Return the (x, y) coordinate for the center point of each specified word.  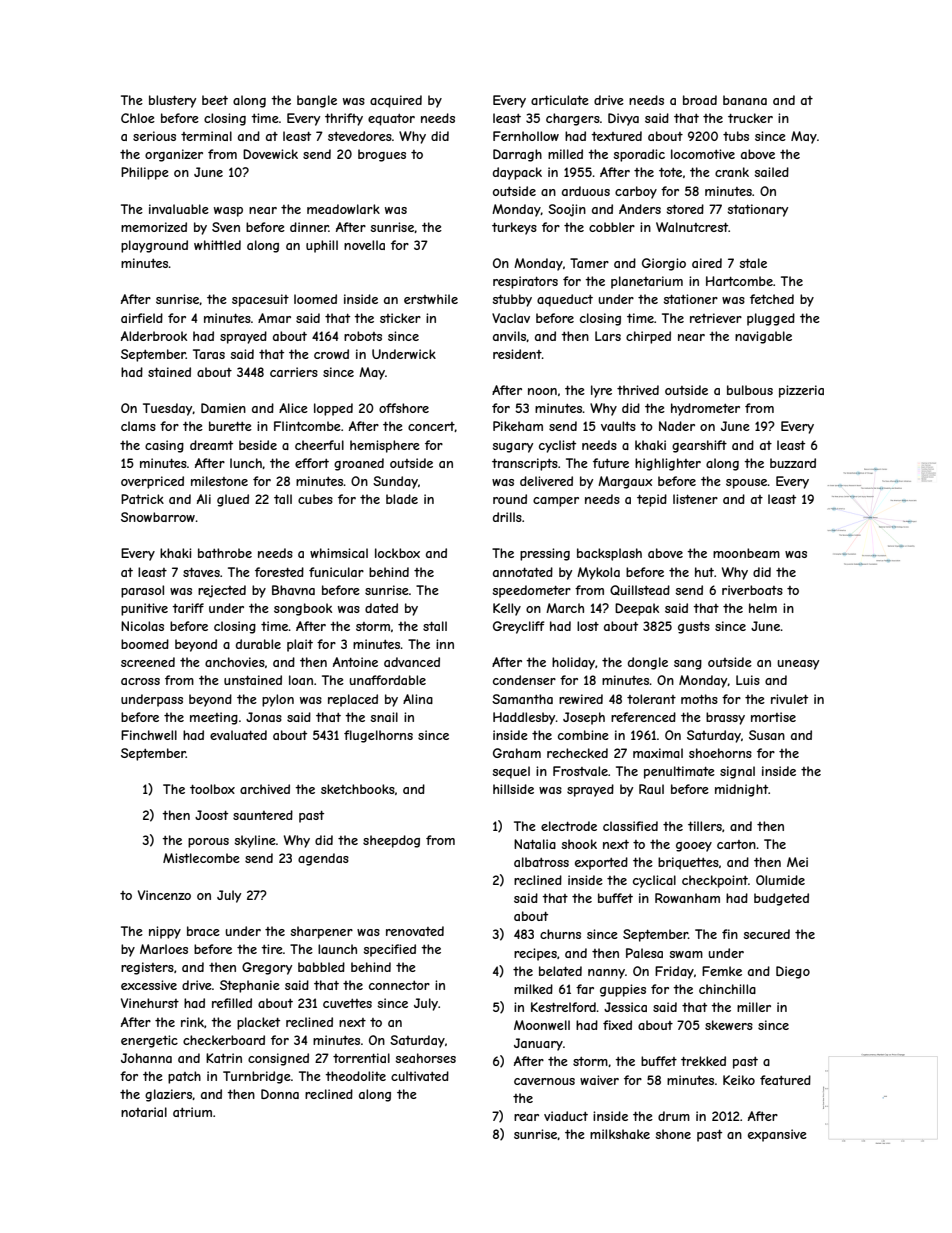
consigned (278, 1059)
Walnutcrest (692, 227)
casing (164, 446)
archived (265, 789)
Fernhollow (526, 136)
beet (215, 100)
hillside (513, 789)
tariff (188, 608)
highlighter (668, 464)
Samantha (522, 699)
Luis (748, 680)
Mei (797, 862)
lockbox (397, 553)
